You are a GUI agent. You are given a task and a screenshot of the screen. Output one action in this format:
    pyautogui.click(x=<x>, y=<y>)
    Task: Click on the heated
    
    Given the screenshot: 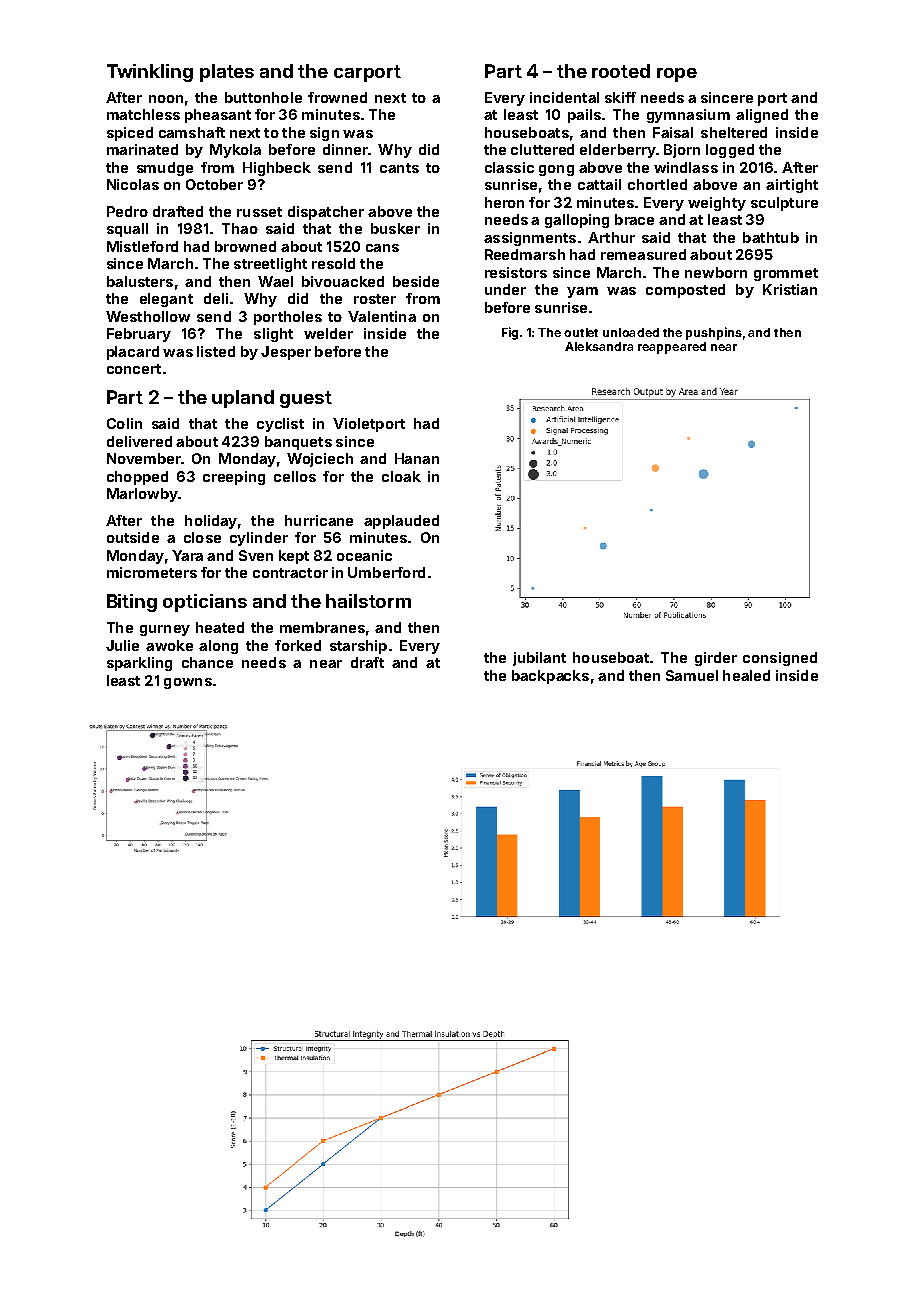 What is the action you would take?
    pyautogui.click(x=220, y=627)
